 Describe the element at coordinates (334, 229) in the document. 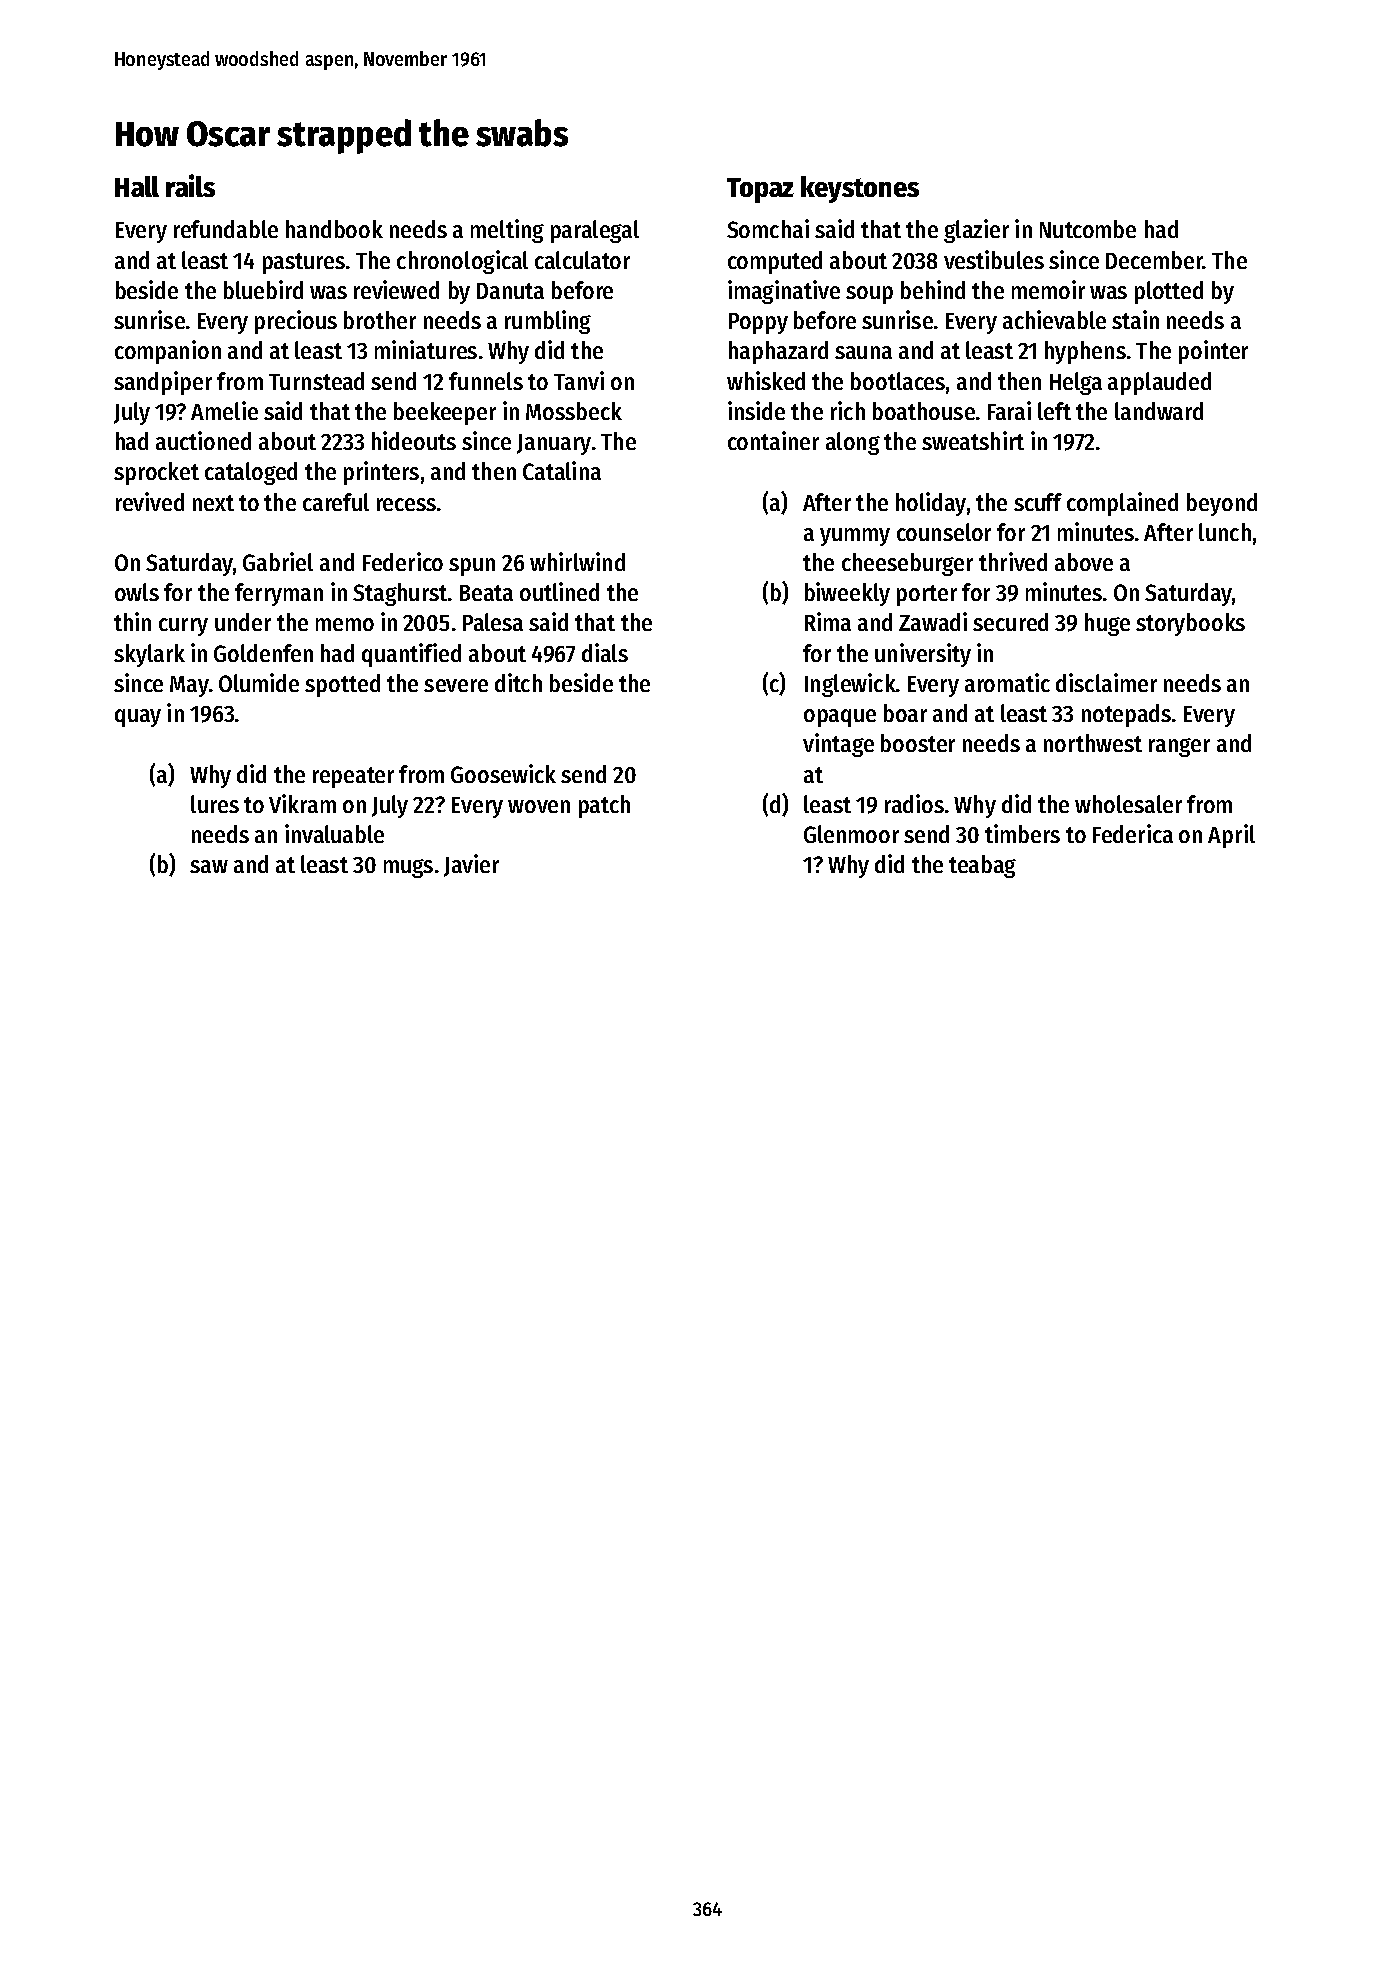

I see `handbook` at that location.
